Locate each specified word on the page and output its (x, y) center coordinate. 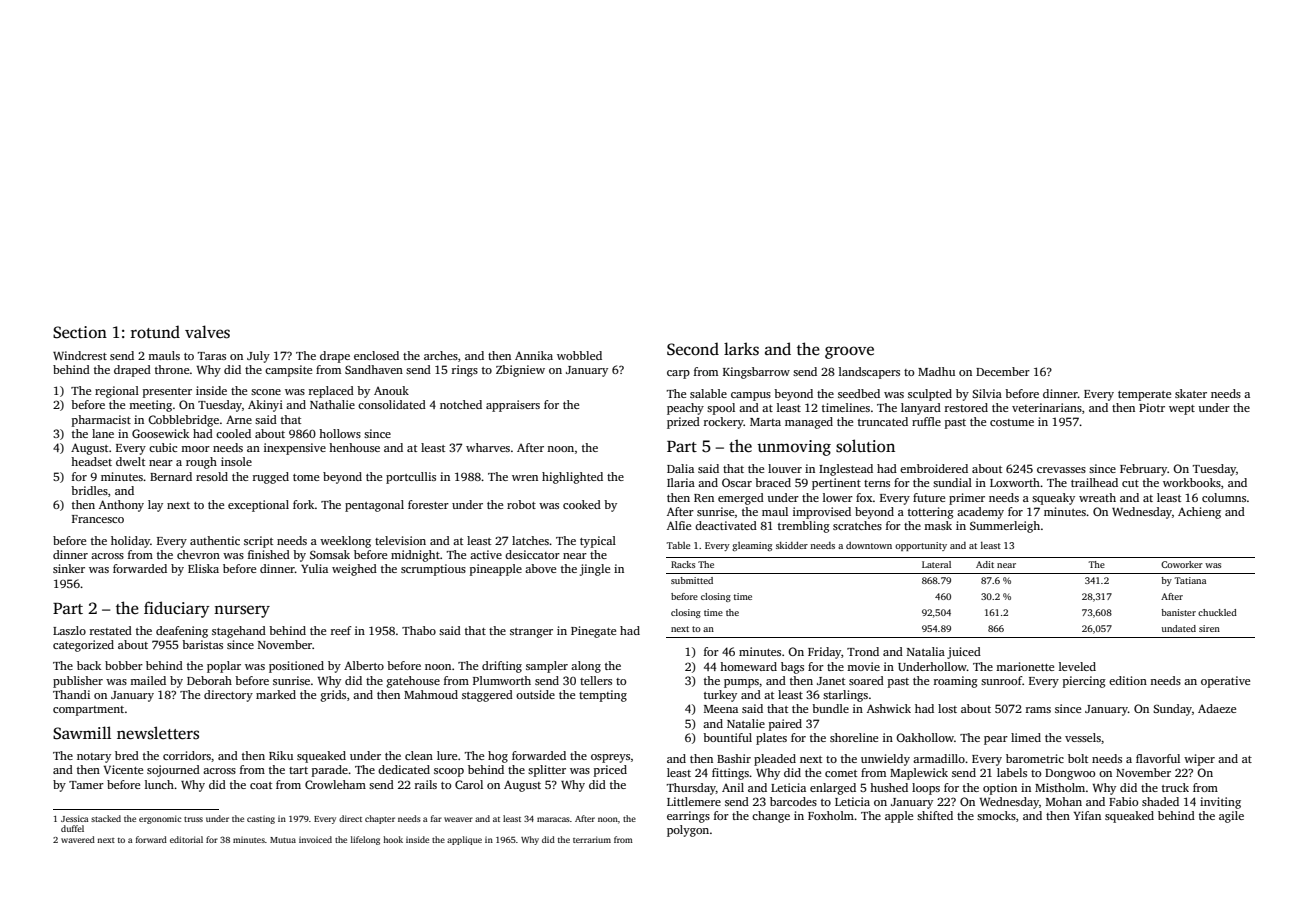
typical (598, 542)
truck (1175, 787)
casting (261, 819)
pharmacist (101, 421)
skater (1191, 393)
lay (155, 506)
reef (341, 630)
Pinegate (593, 632)
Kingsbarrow (756, 373)
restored (966, 407)
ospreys (610, 758)
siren (1209, 628)
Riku (281, 755)
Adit (985, 564)
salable (708, 393)
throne (172, 369)
